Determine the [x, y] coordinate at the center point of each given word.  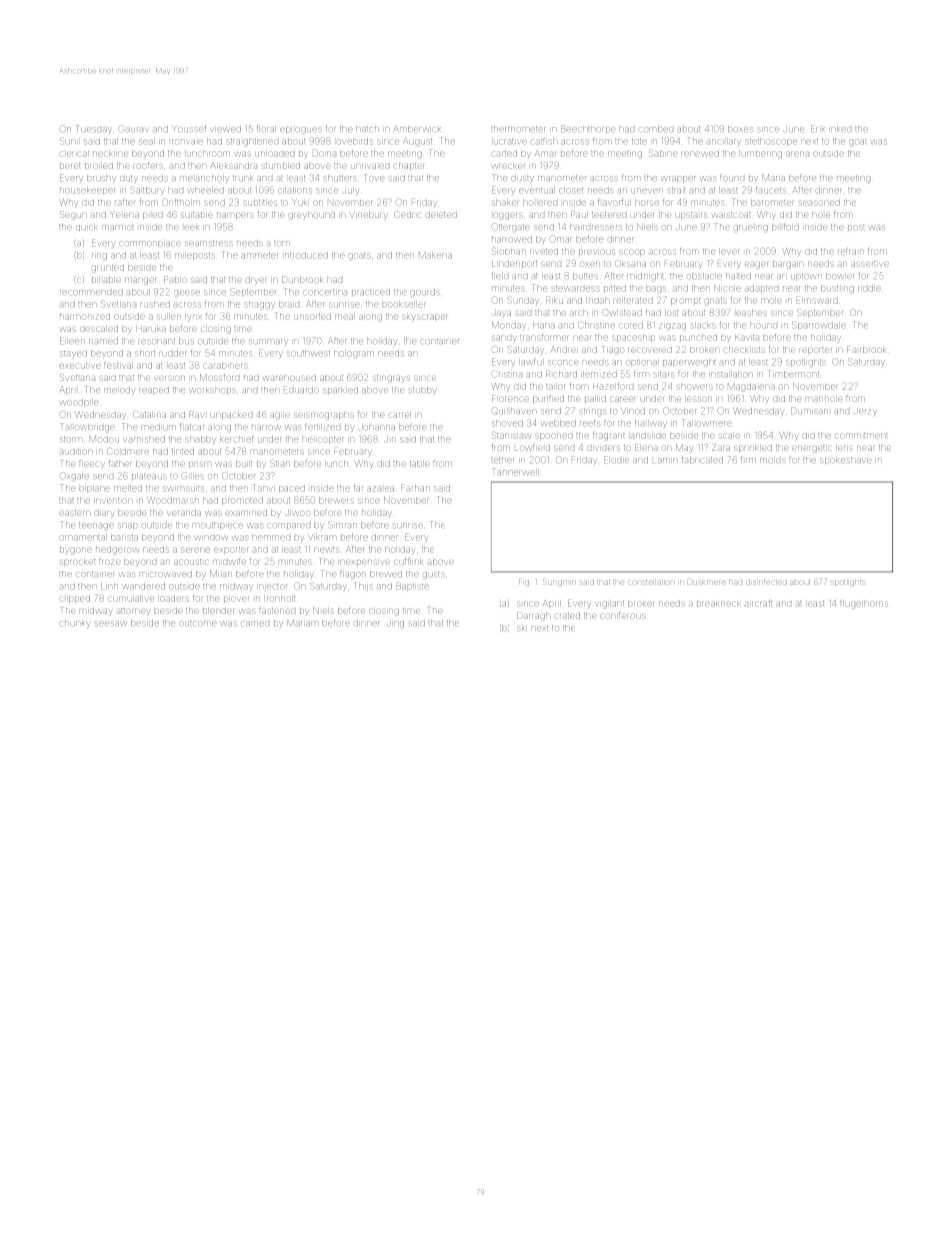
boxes [740, 129]
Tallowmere [707, 422]
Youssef [189, 128]
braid [289, 304]
